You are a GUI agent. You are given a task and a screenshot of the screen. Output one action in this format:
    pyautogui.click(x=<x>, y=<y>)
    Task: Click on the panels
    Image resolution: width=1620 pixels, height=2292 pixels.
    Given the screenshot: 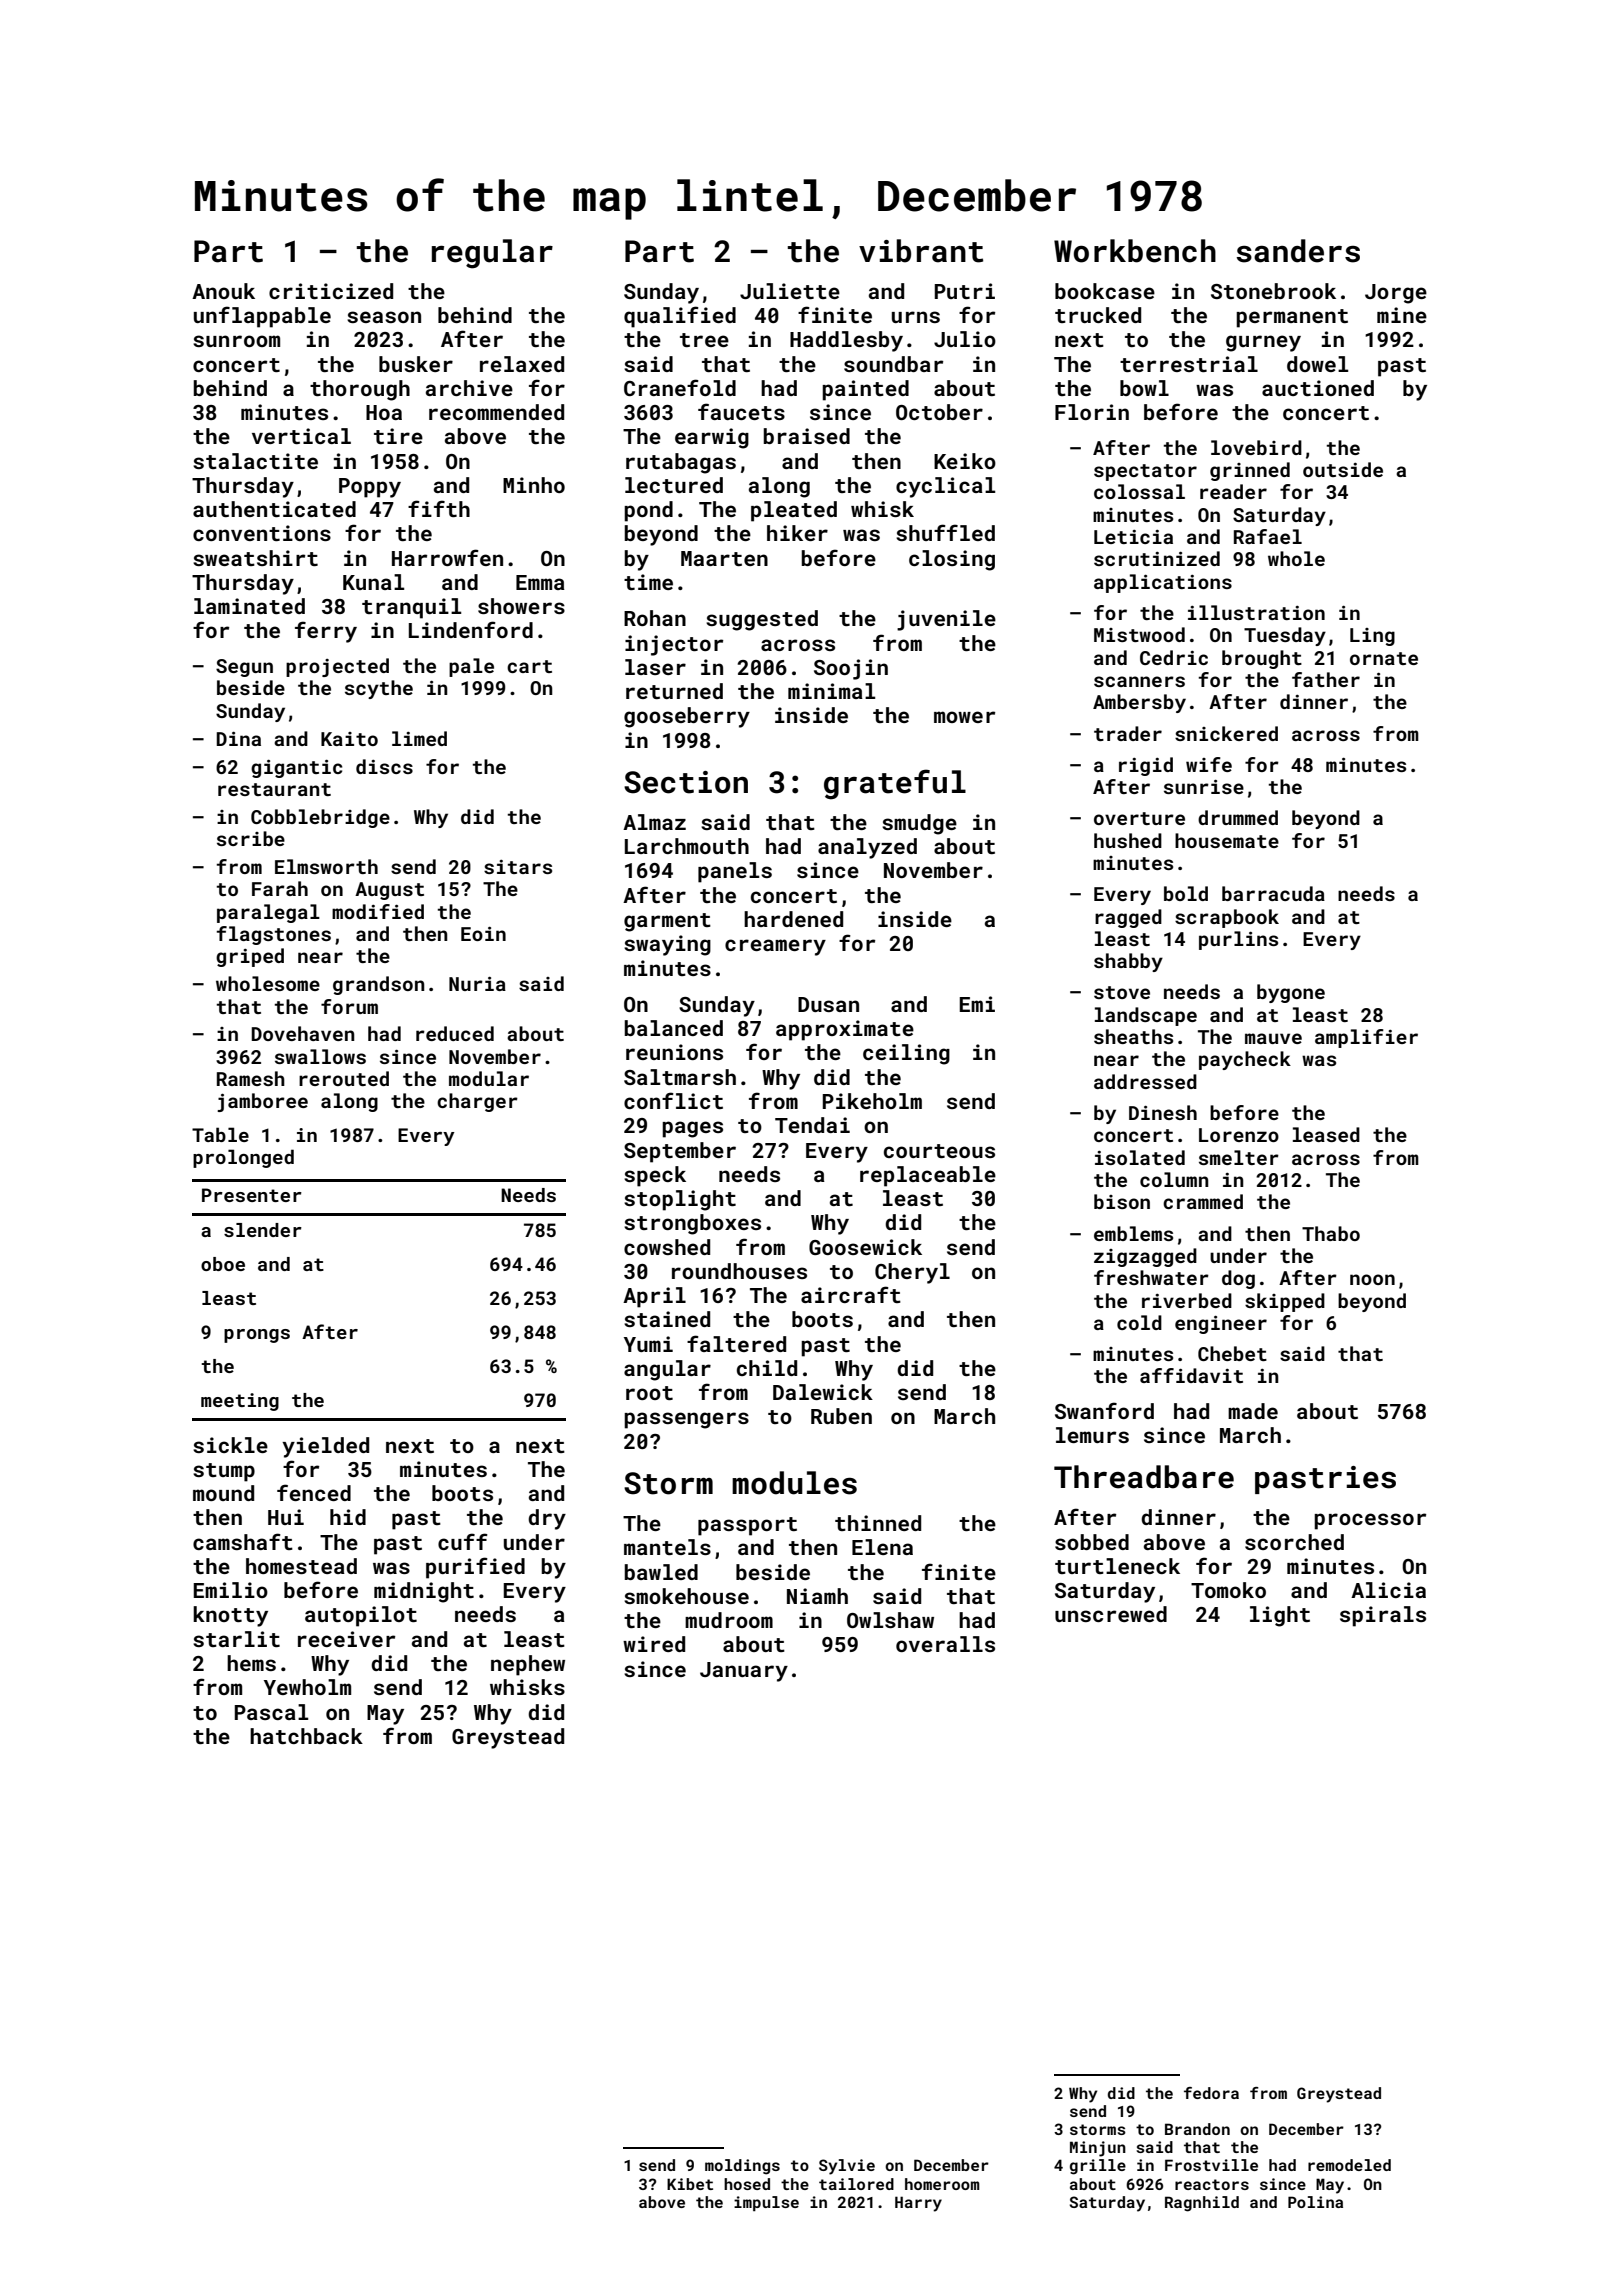 What is the action you would take?
    pyautogui.click(x=735, y=872)
